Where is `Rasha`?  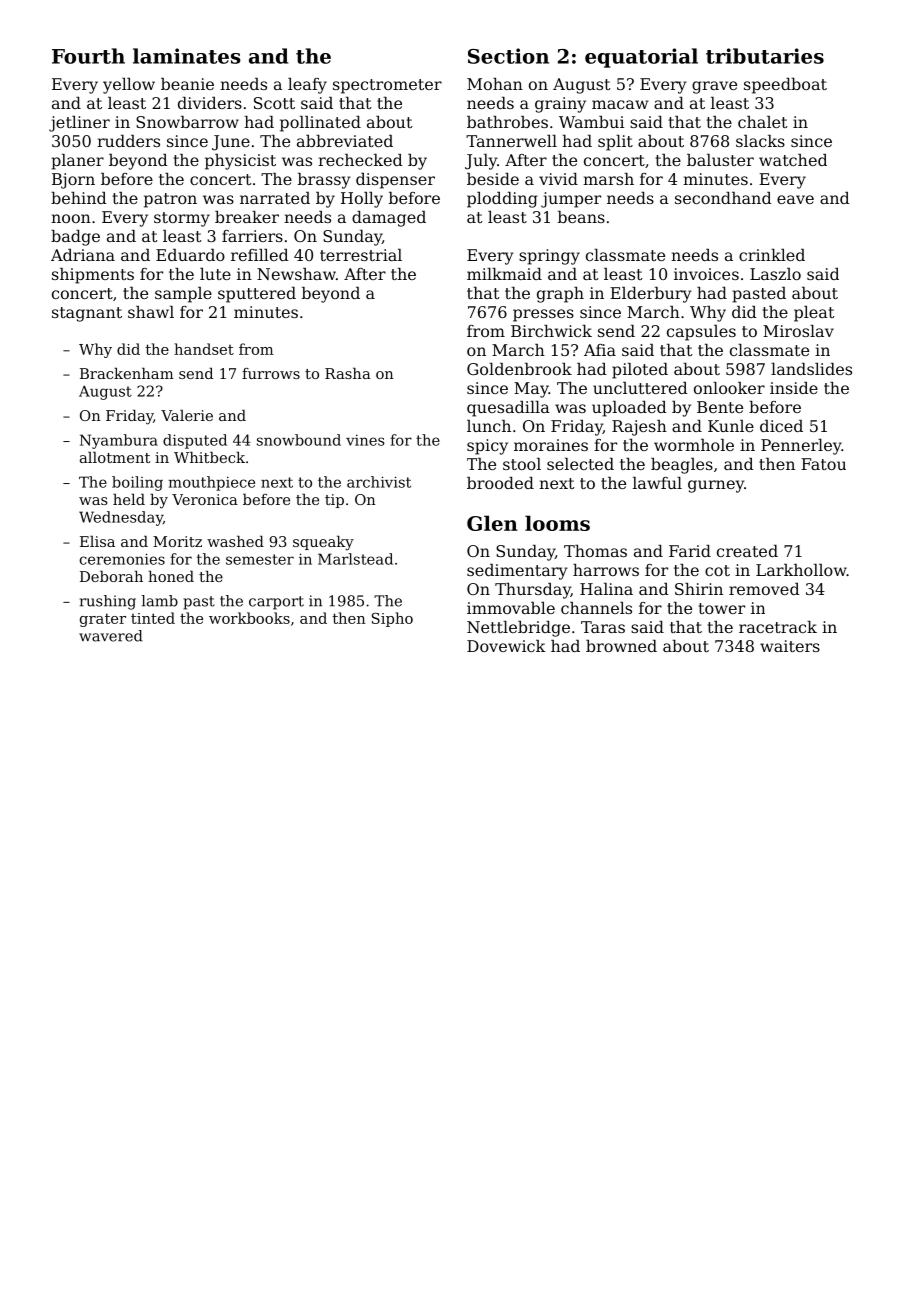 Rasha is located at coordinates (348, 373).
